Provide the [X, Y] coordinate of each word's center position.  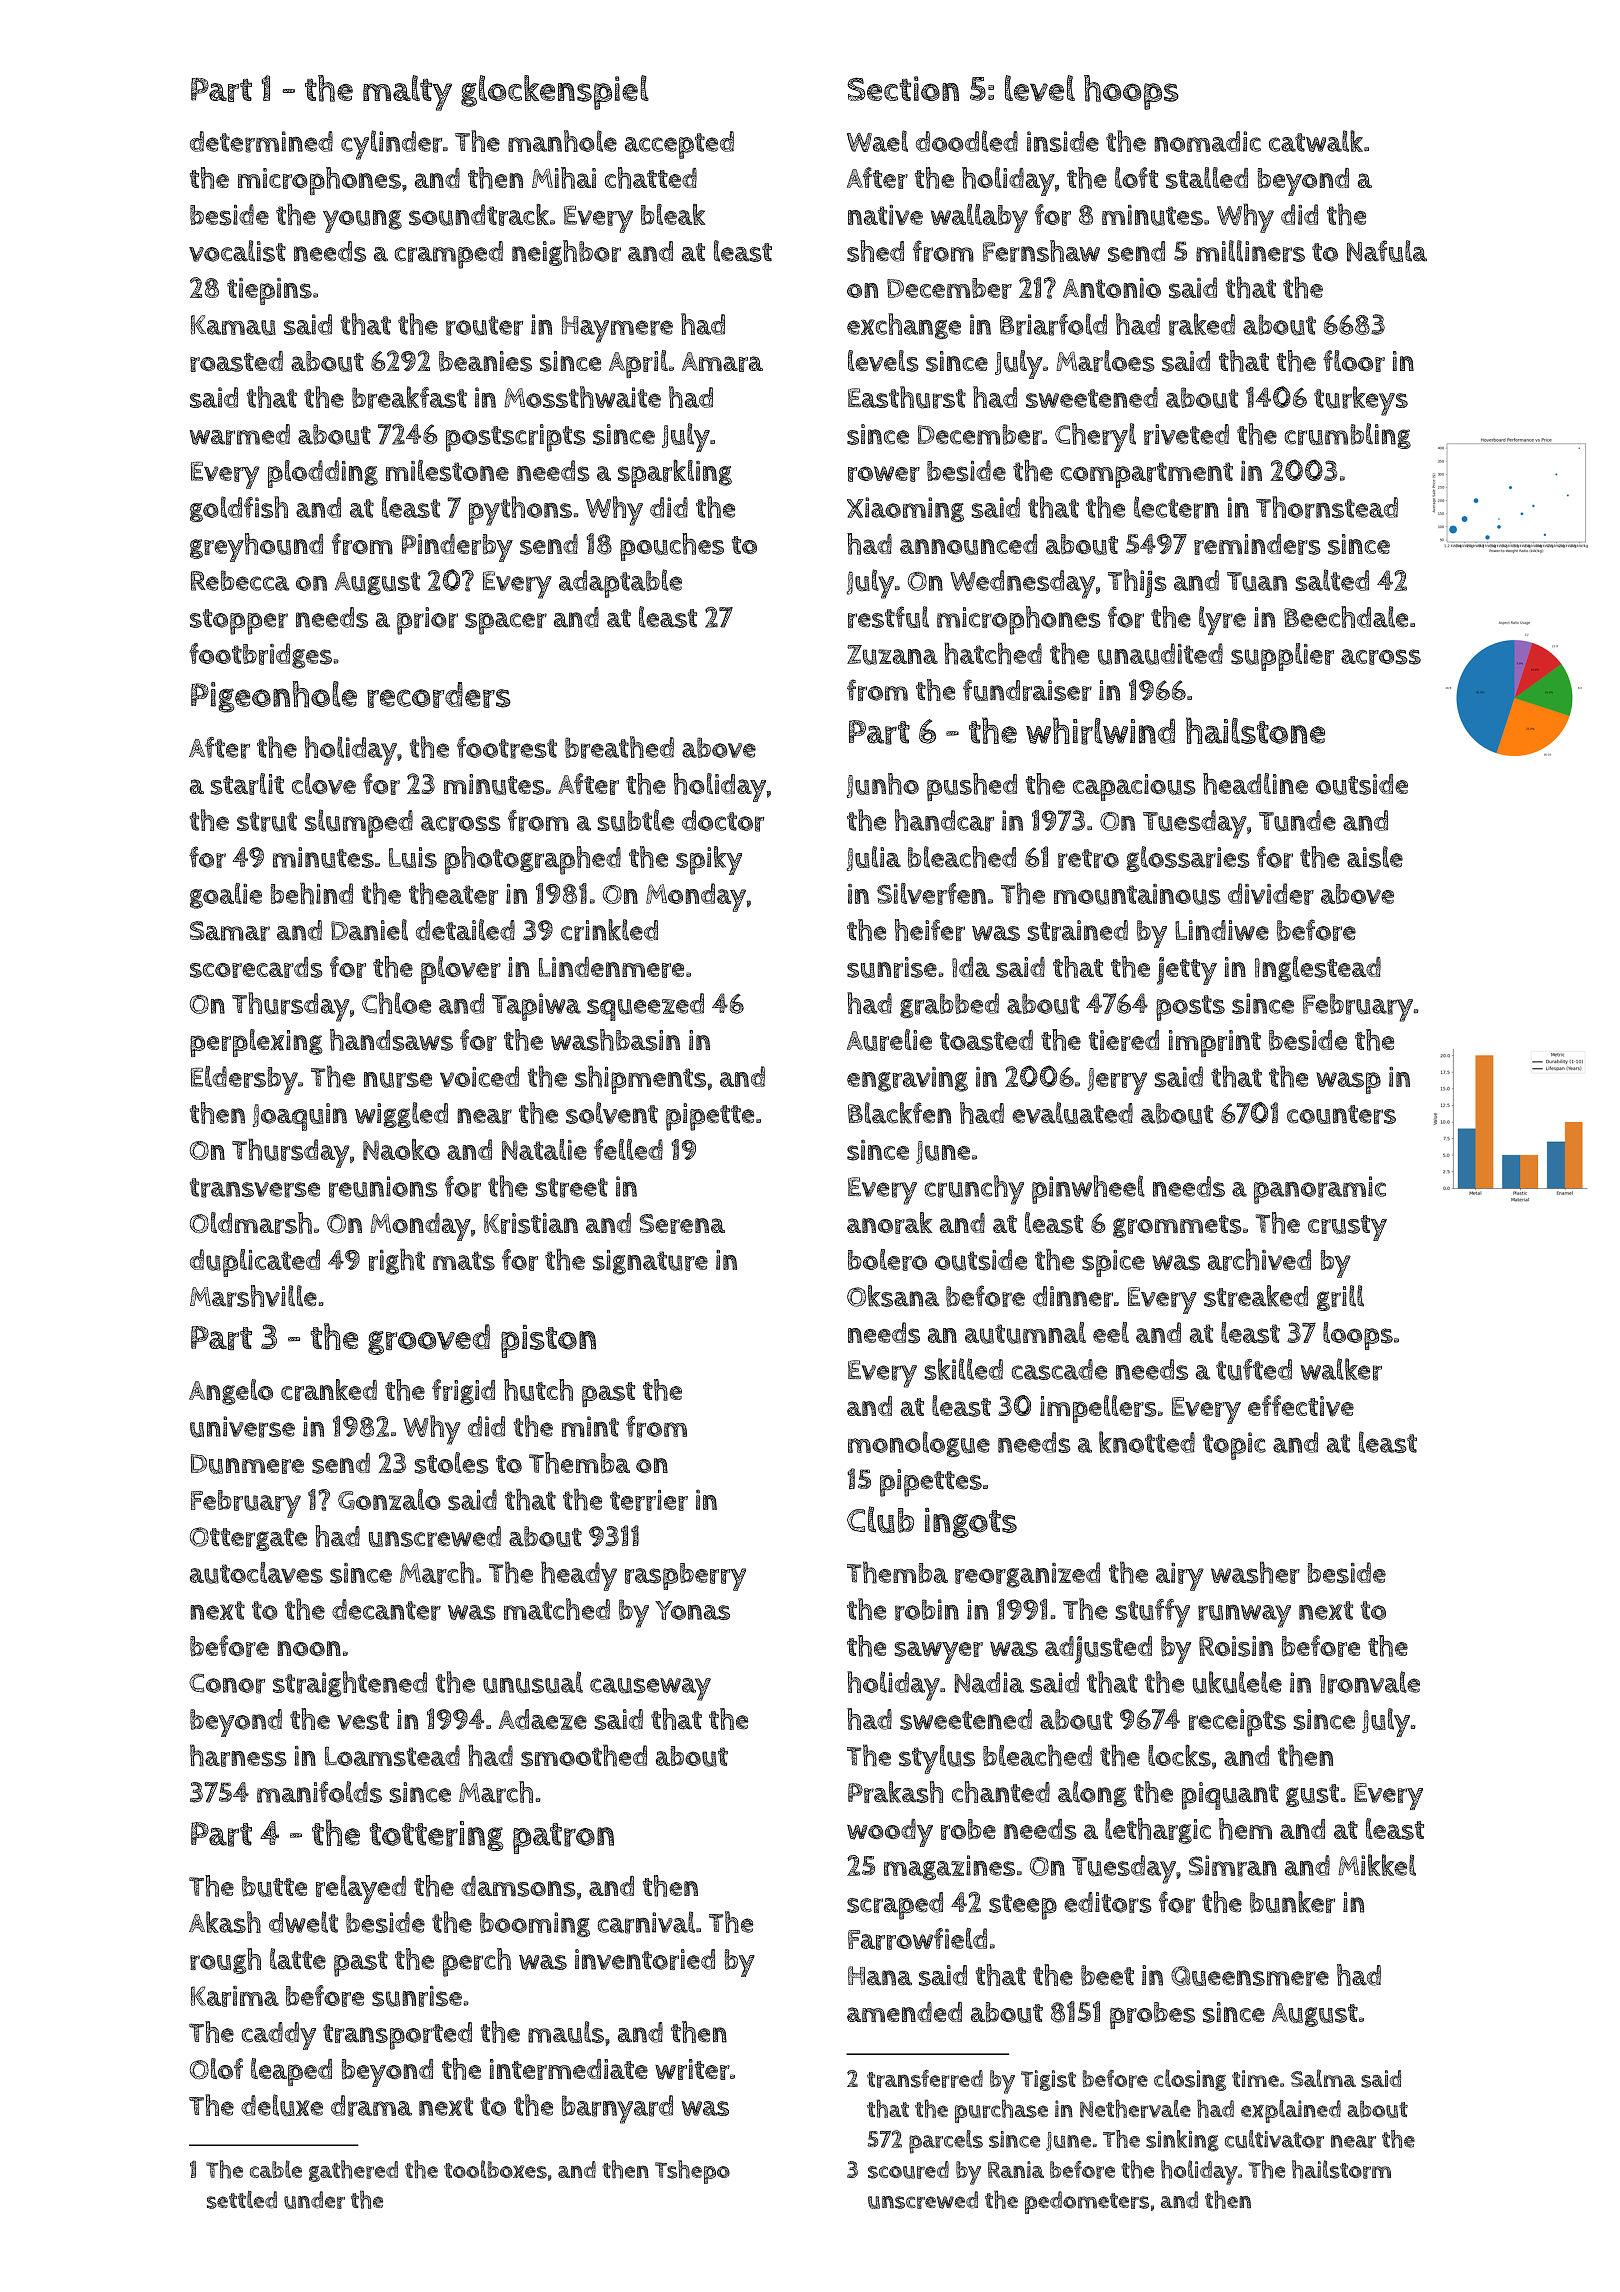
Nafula [1387, 251]
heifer [930, 930]
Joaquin [300, 1117]
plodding [323, 474]
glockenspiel [555, 92]
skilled [963, 1369]
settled [242, 2200]
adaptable [620, 583]
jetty [1187, 971]
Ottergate [248, 1539]
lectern [1176, 507]
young [362, 221]
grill [1340, 1298]
